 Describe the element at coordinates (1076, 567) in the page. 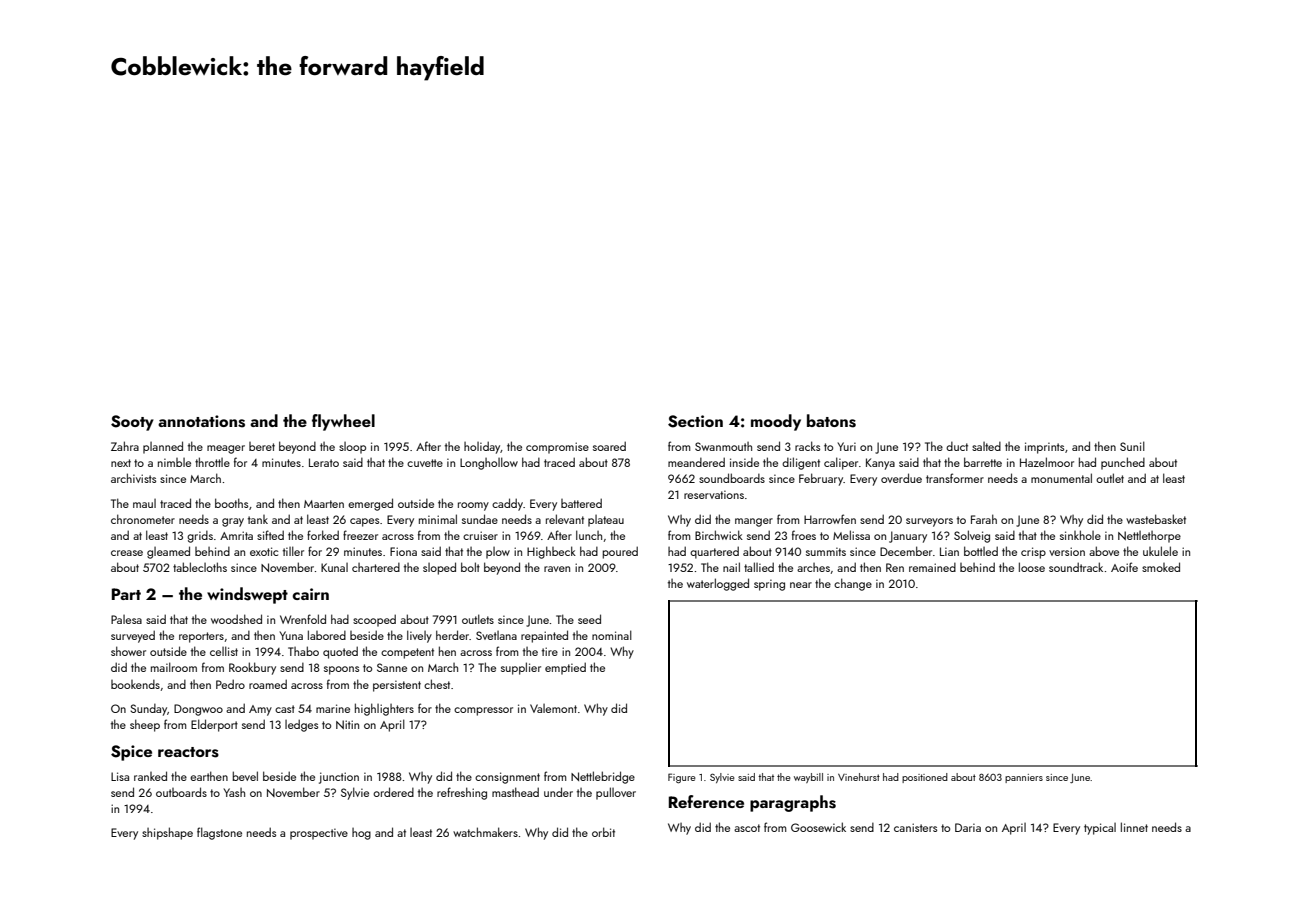

I see `soundtrack` at that location.
